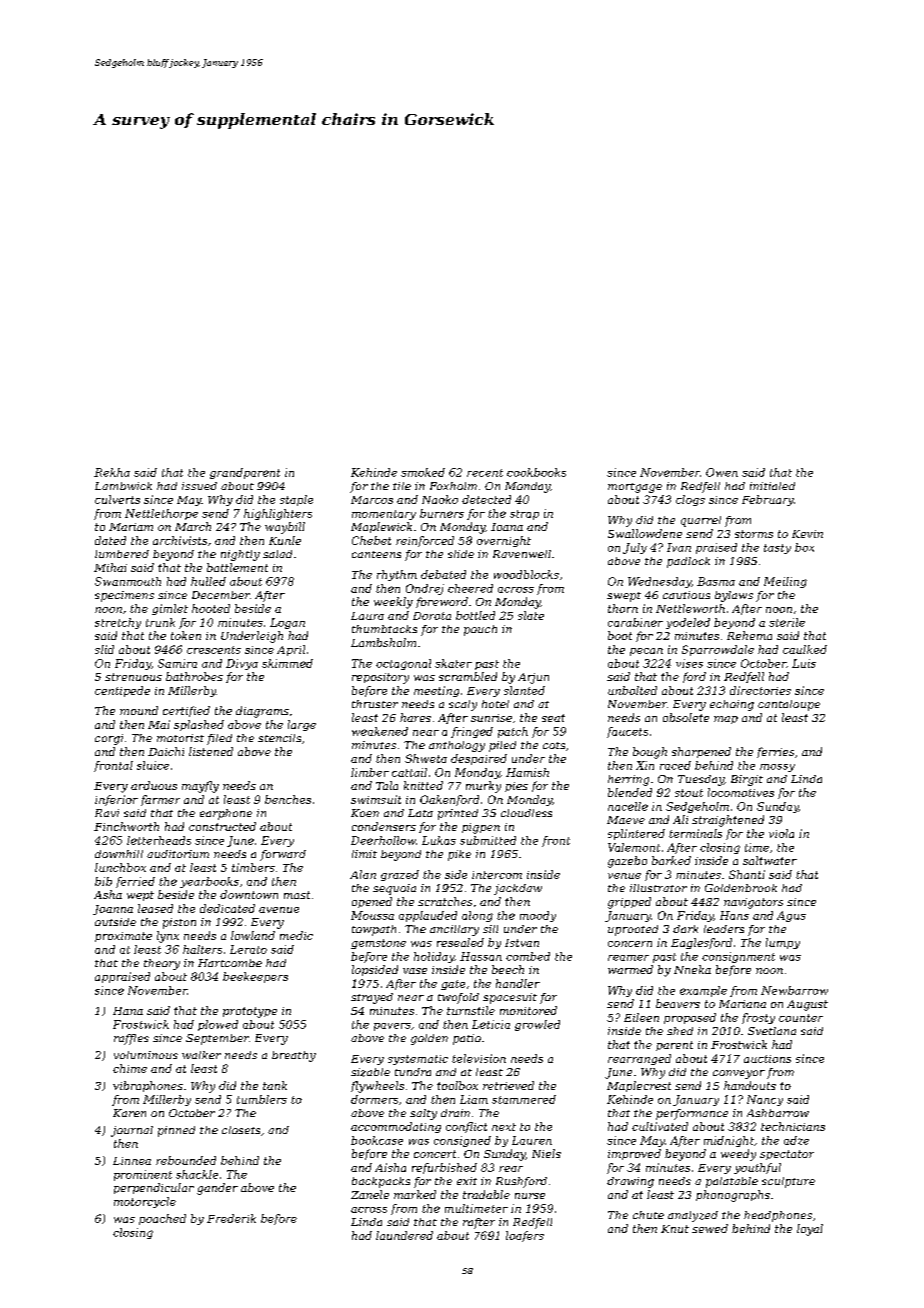 This image has width=924, height=1308. I want to click on Frederik, so click(231, 1218).
